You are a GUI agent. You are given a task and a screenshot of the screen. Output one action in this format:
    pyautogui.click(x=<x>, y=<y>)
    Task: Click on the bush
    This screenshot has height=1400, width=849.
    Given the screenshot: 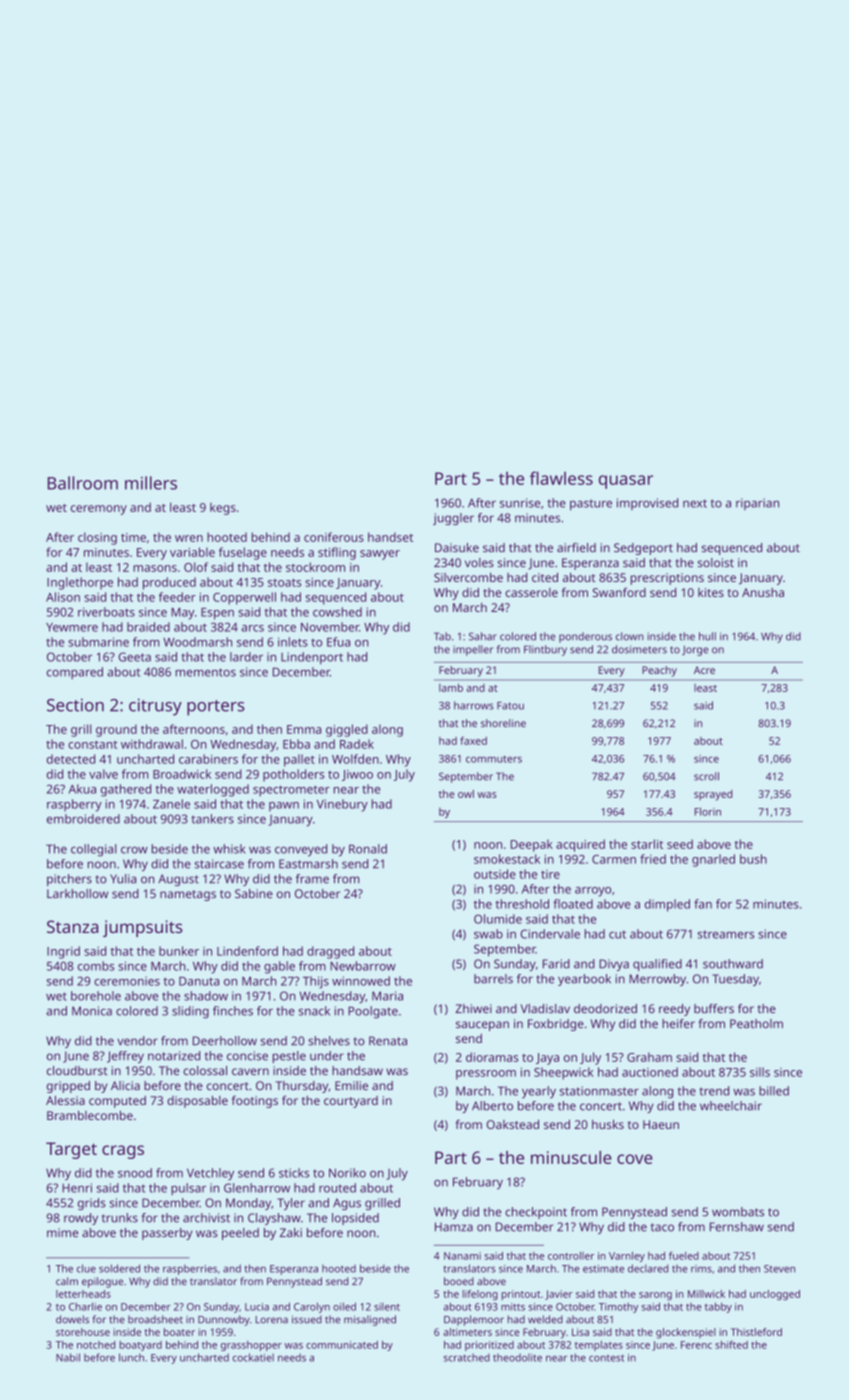 What is the action you would take?
    pyautogui.click(x=753, y=859)
